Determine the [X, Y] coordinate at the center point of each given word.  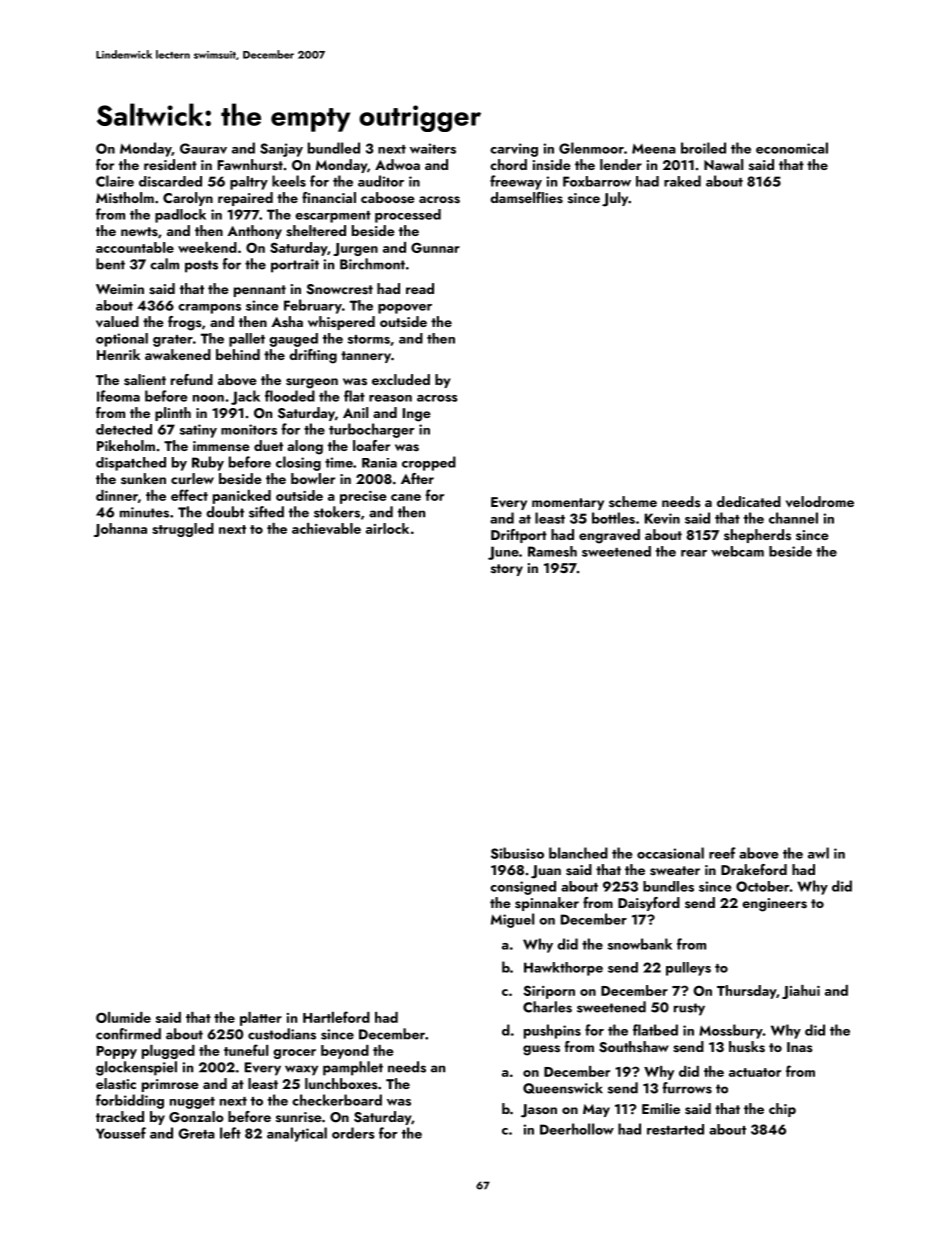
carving [514, 150]
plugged [168, 1052]
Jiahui [801, 992]
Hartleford [336, 1017]
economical [792, 148]
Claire [115, 181]
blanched [578, 853]
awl [818, 853]
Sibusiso [517, 853]
